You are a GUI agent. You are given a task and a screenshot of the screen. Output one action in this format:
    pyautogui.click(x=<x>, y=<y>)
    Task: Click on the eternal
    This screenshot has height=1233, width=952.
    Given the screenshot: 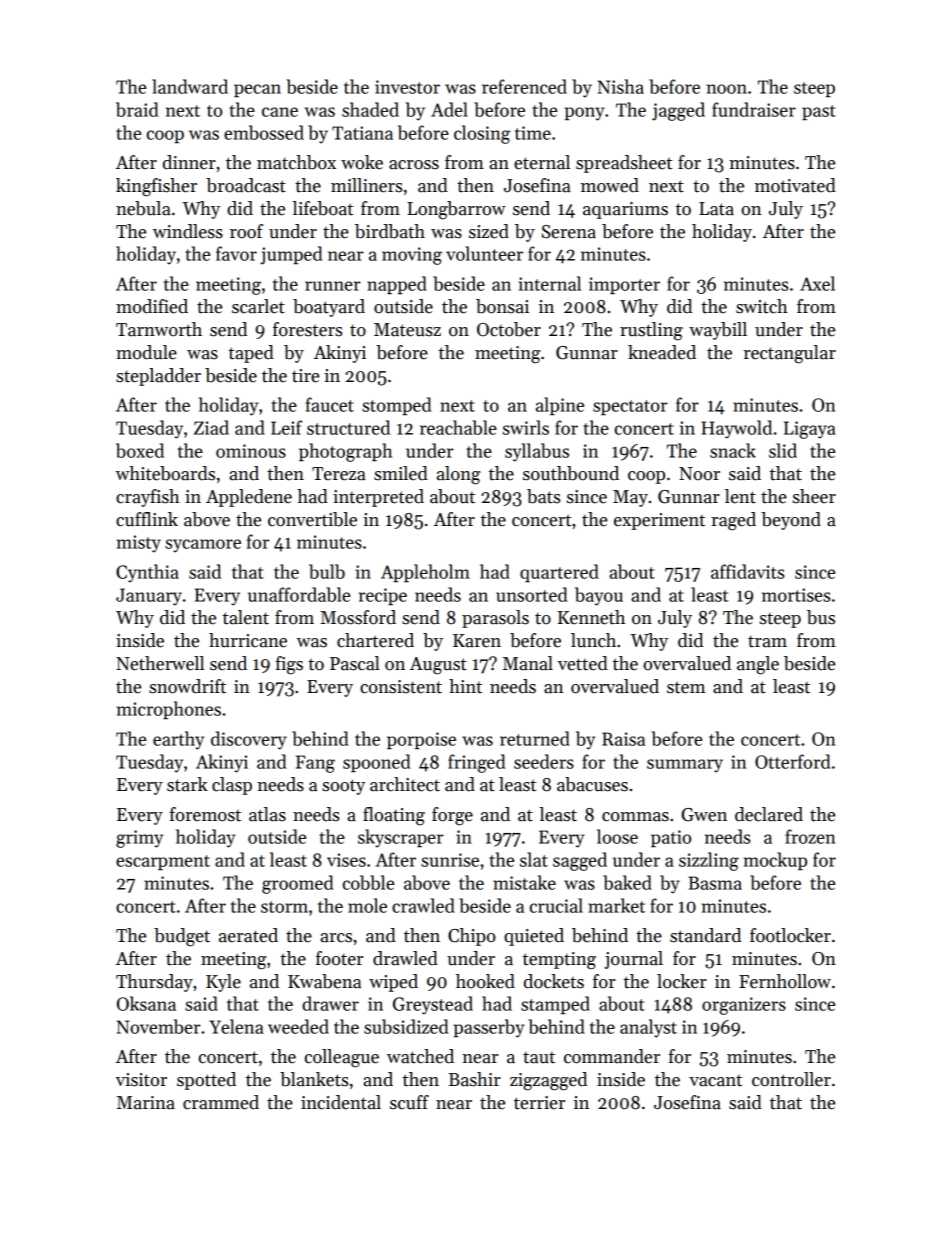 What is the action you would take?
    pyautogui.click(x=542, y=162)
